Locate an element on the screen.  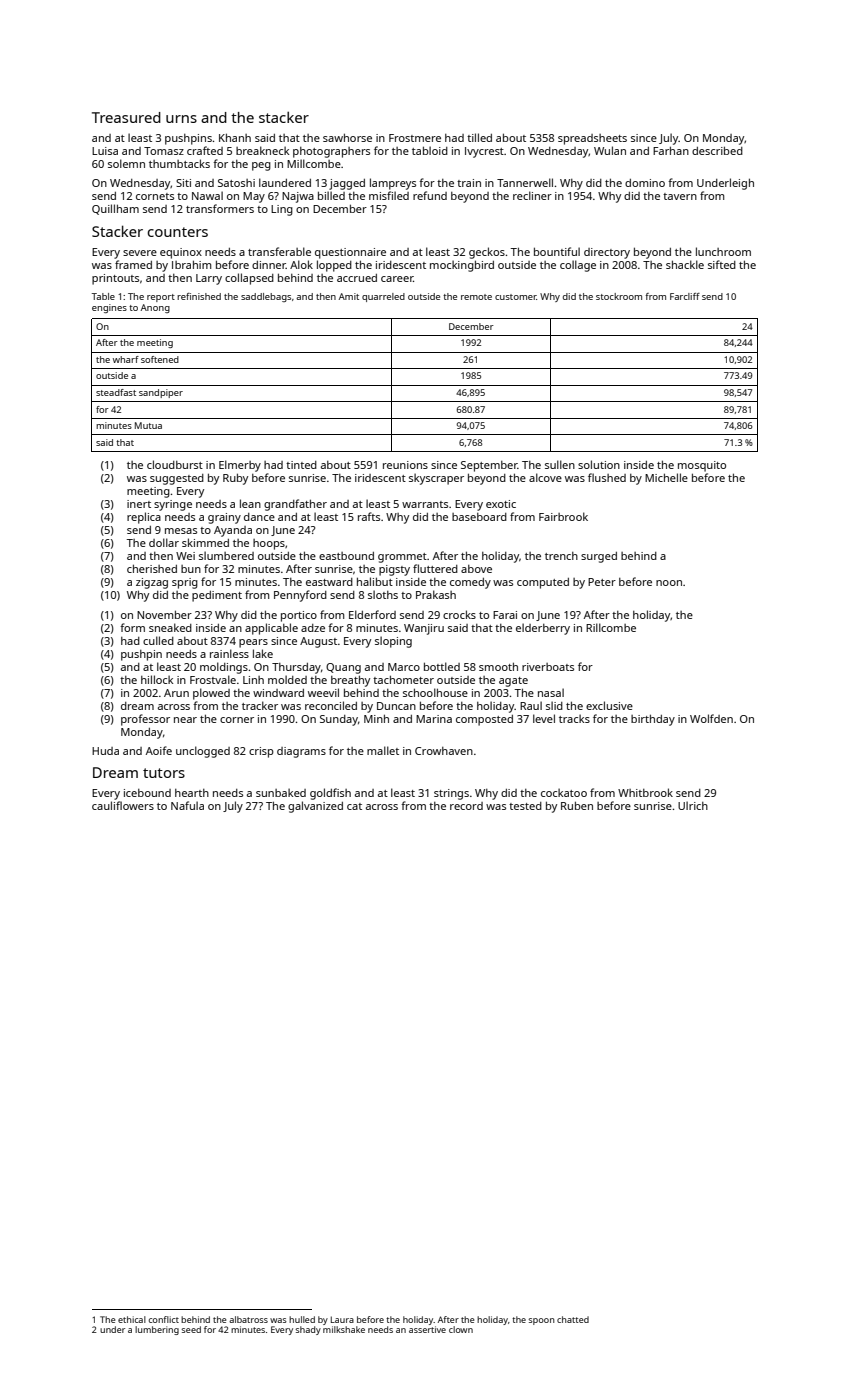
lumbering is located at coordinates (157, 1330).
